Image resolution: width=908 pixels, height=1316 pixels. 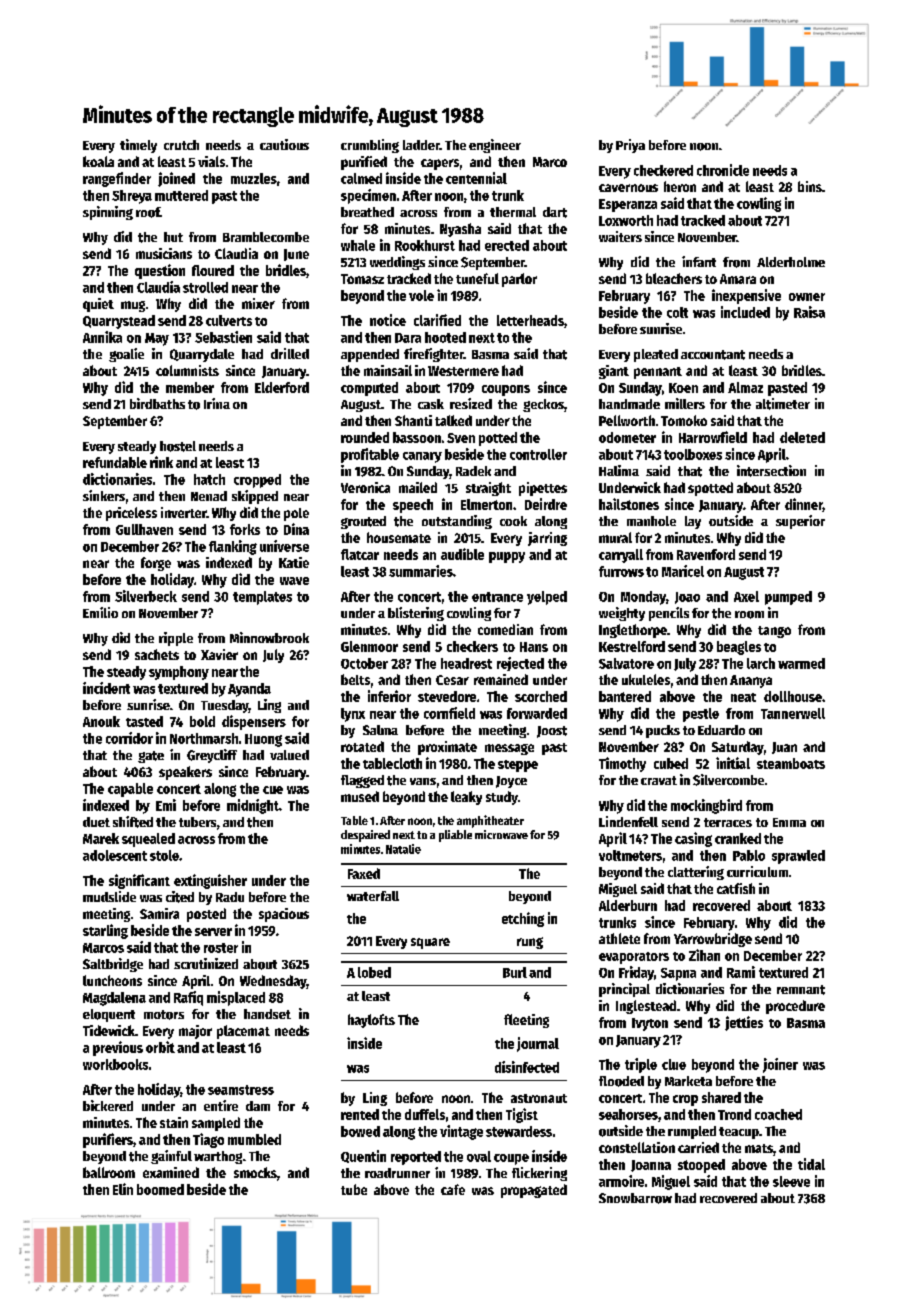 I want to click on Elin, so click(x=123, y=1189).
